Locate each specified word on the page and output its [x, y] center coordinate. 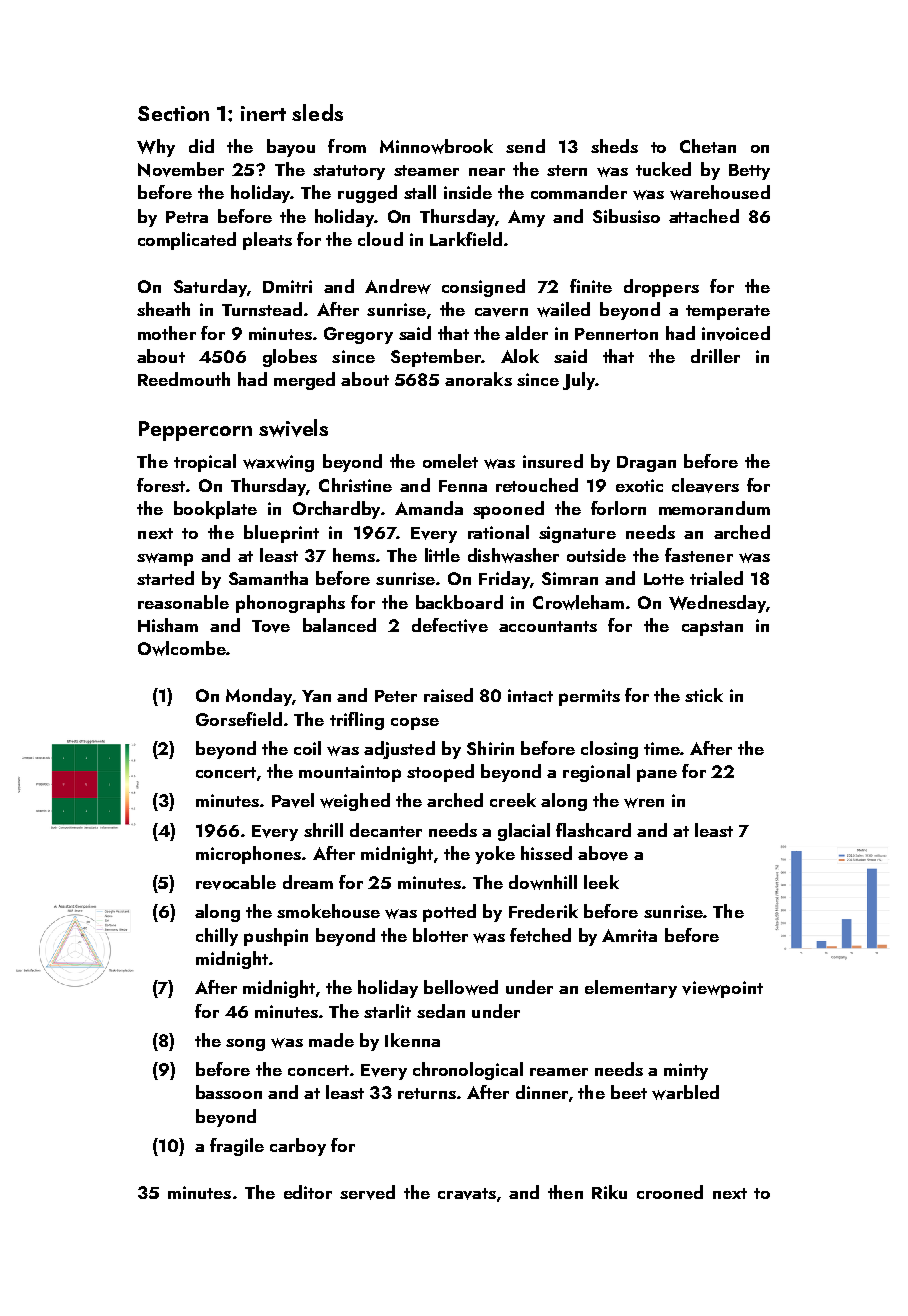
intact [530, 695]
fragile [237, 1147]
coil [307, 748]
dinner [542, 1092]
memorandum [714, 508]
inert [263, 113]
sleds [317, 112]
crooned [670, 1192]
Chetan [708, 146]
